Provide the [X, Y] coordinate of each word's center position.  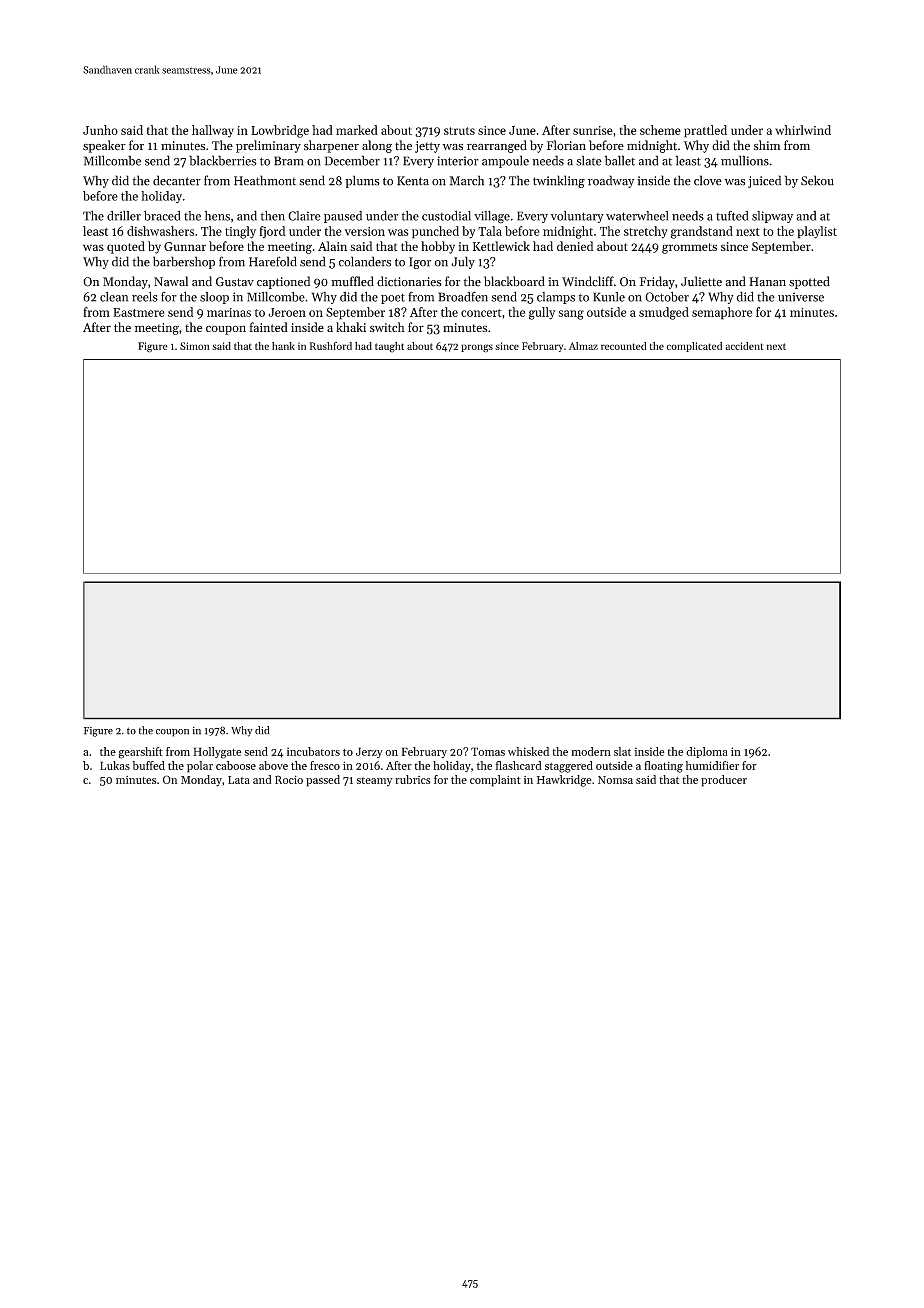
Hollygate [217, 753]
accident [744, 346]
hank [283, 346]
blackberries [223, 160]
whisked [528, 751]
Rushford [331, 346]
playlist [817, 232]
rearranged [497, 146]
